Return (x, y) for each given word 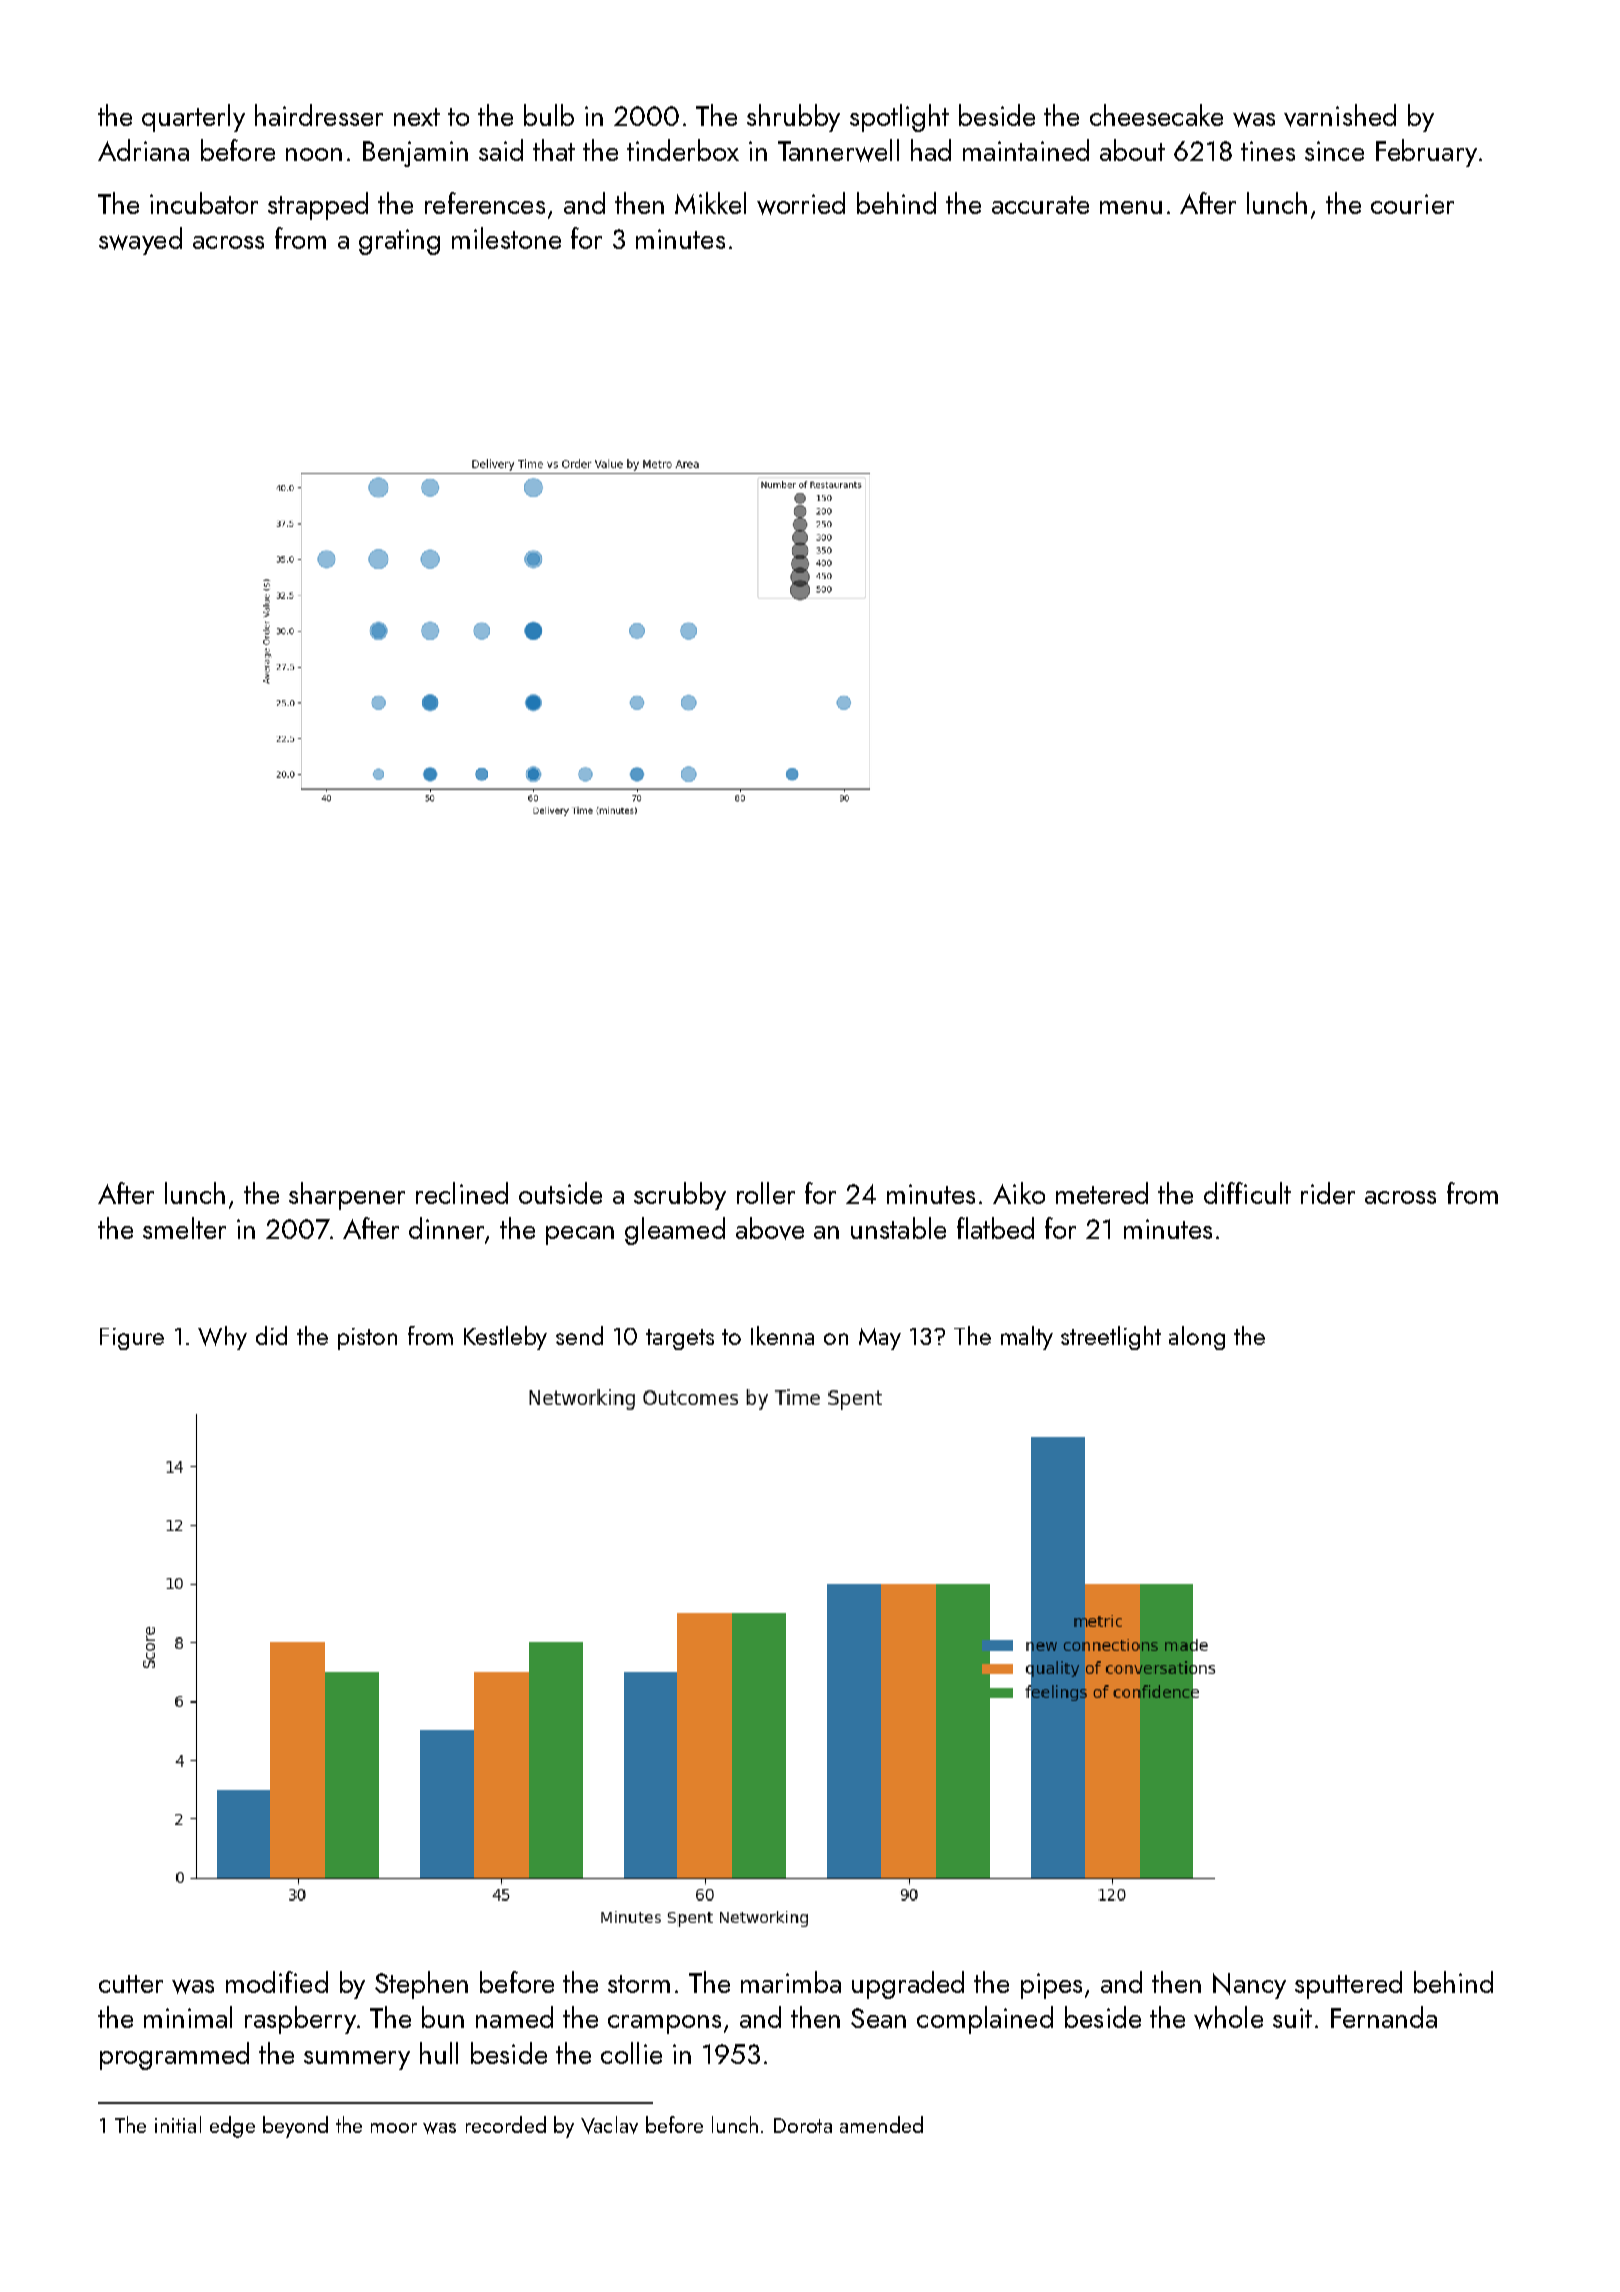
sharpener (347, 1196)
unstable (898, 1228)
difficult (1247, 1193)
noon (314, 154)
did (271, 1335)
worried (801, 203)
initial (178, 2124)
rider (1328, 1193)
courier (1412, 204)
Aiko (1019, 1193)
